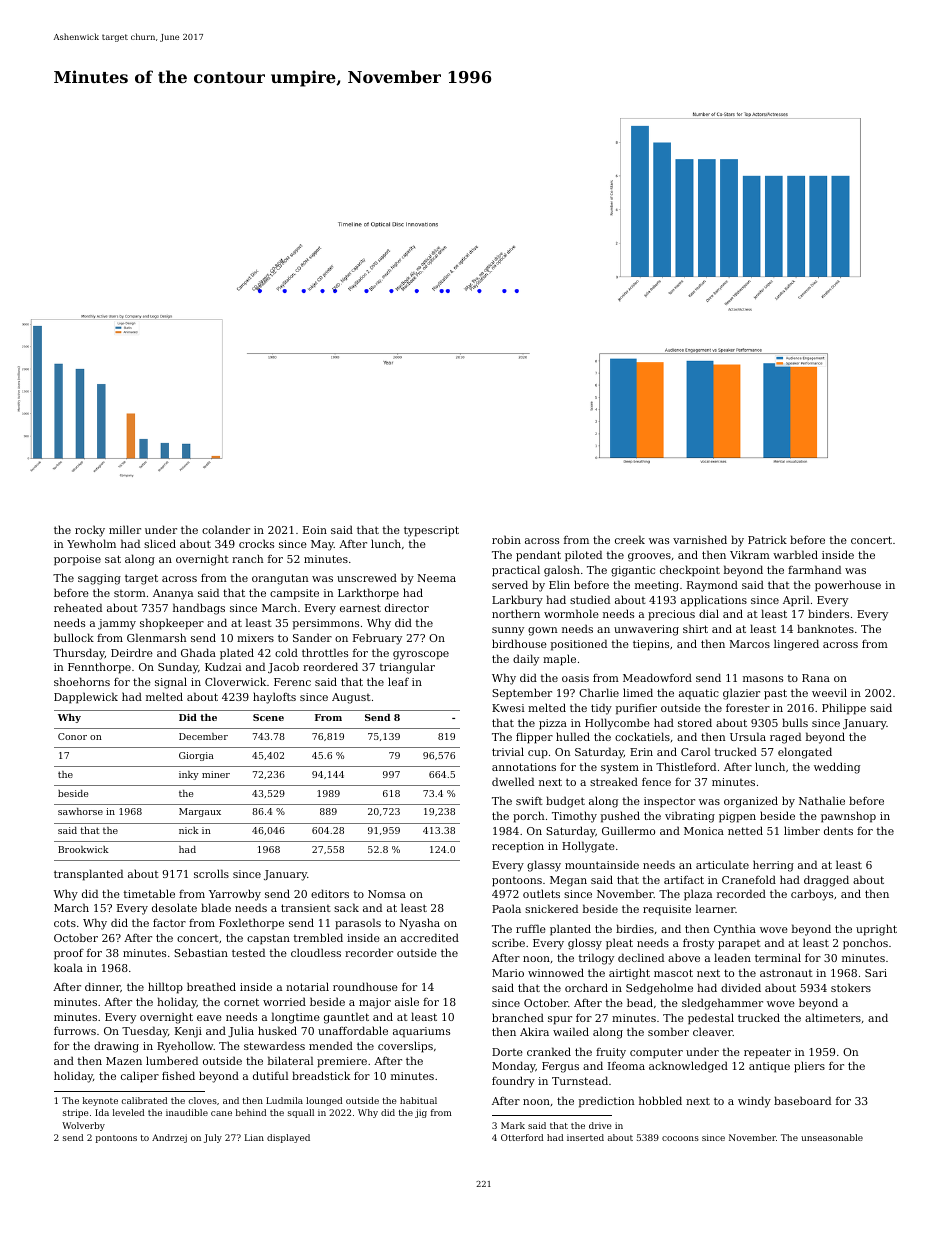 This document has height=1233, width=952. I want to click on Rana, so click(816, 678).
